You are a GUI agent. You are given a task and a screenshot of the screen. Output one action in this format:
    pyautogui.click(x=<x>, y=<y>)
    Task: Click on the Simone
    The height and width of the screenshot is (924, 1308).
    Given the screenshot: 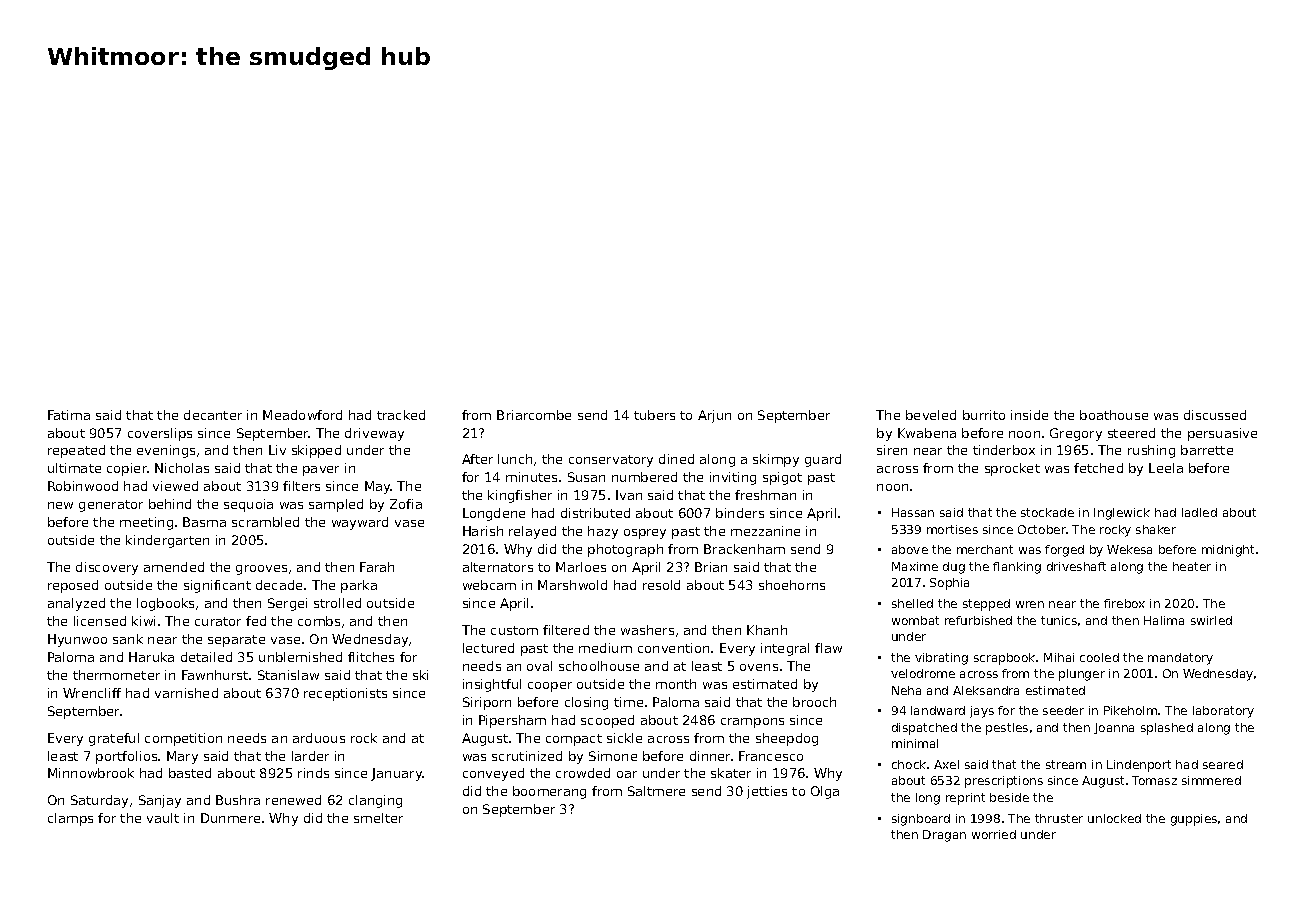 What is the action you would take?
    pyautogui.click(x=613, y=756)
